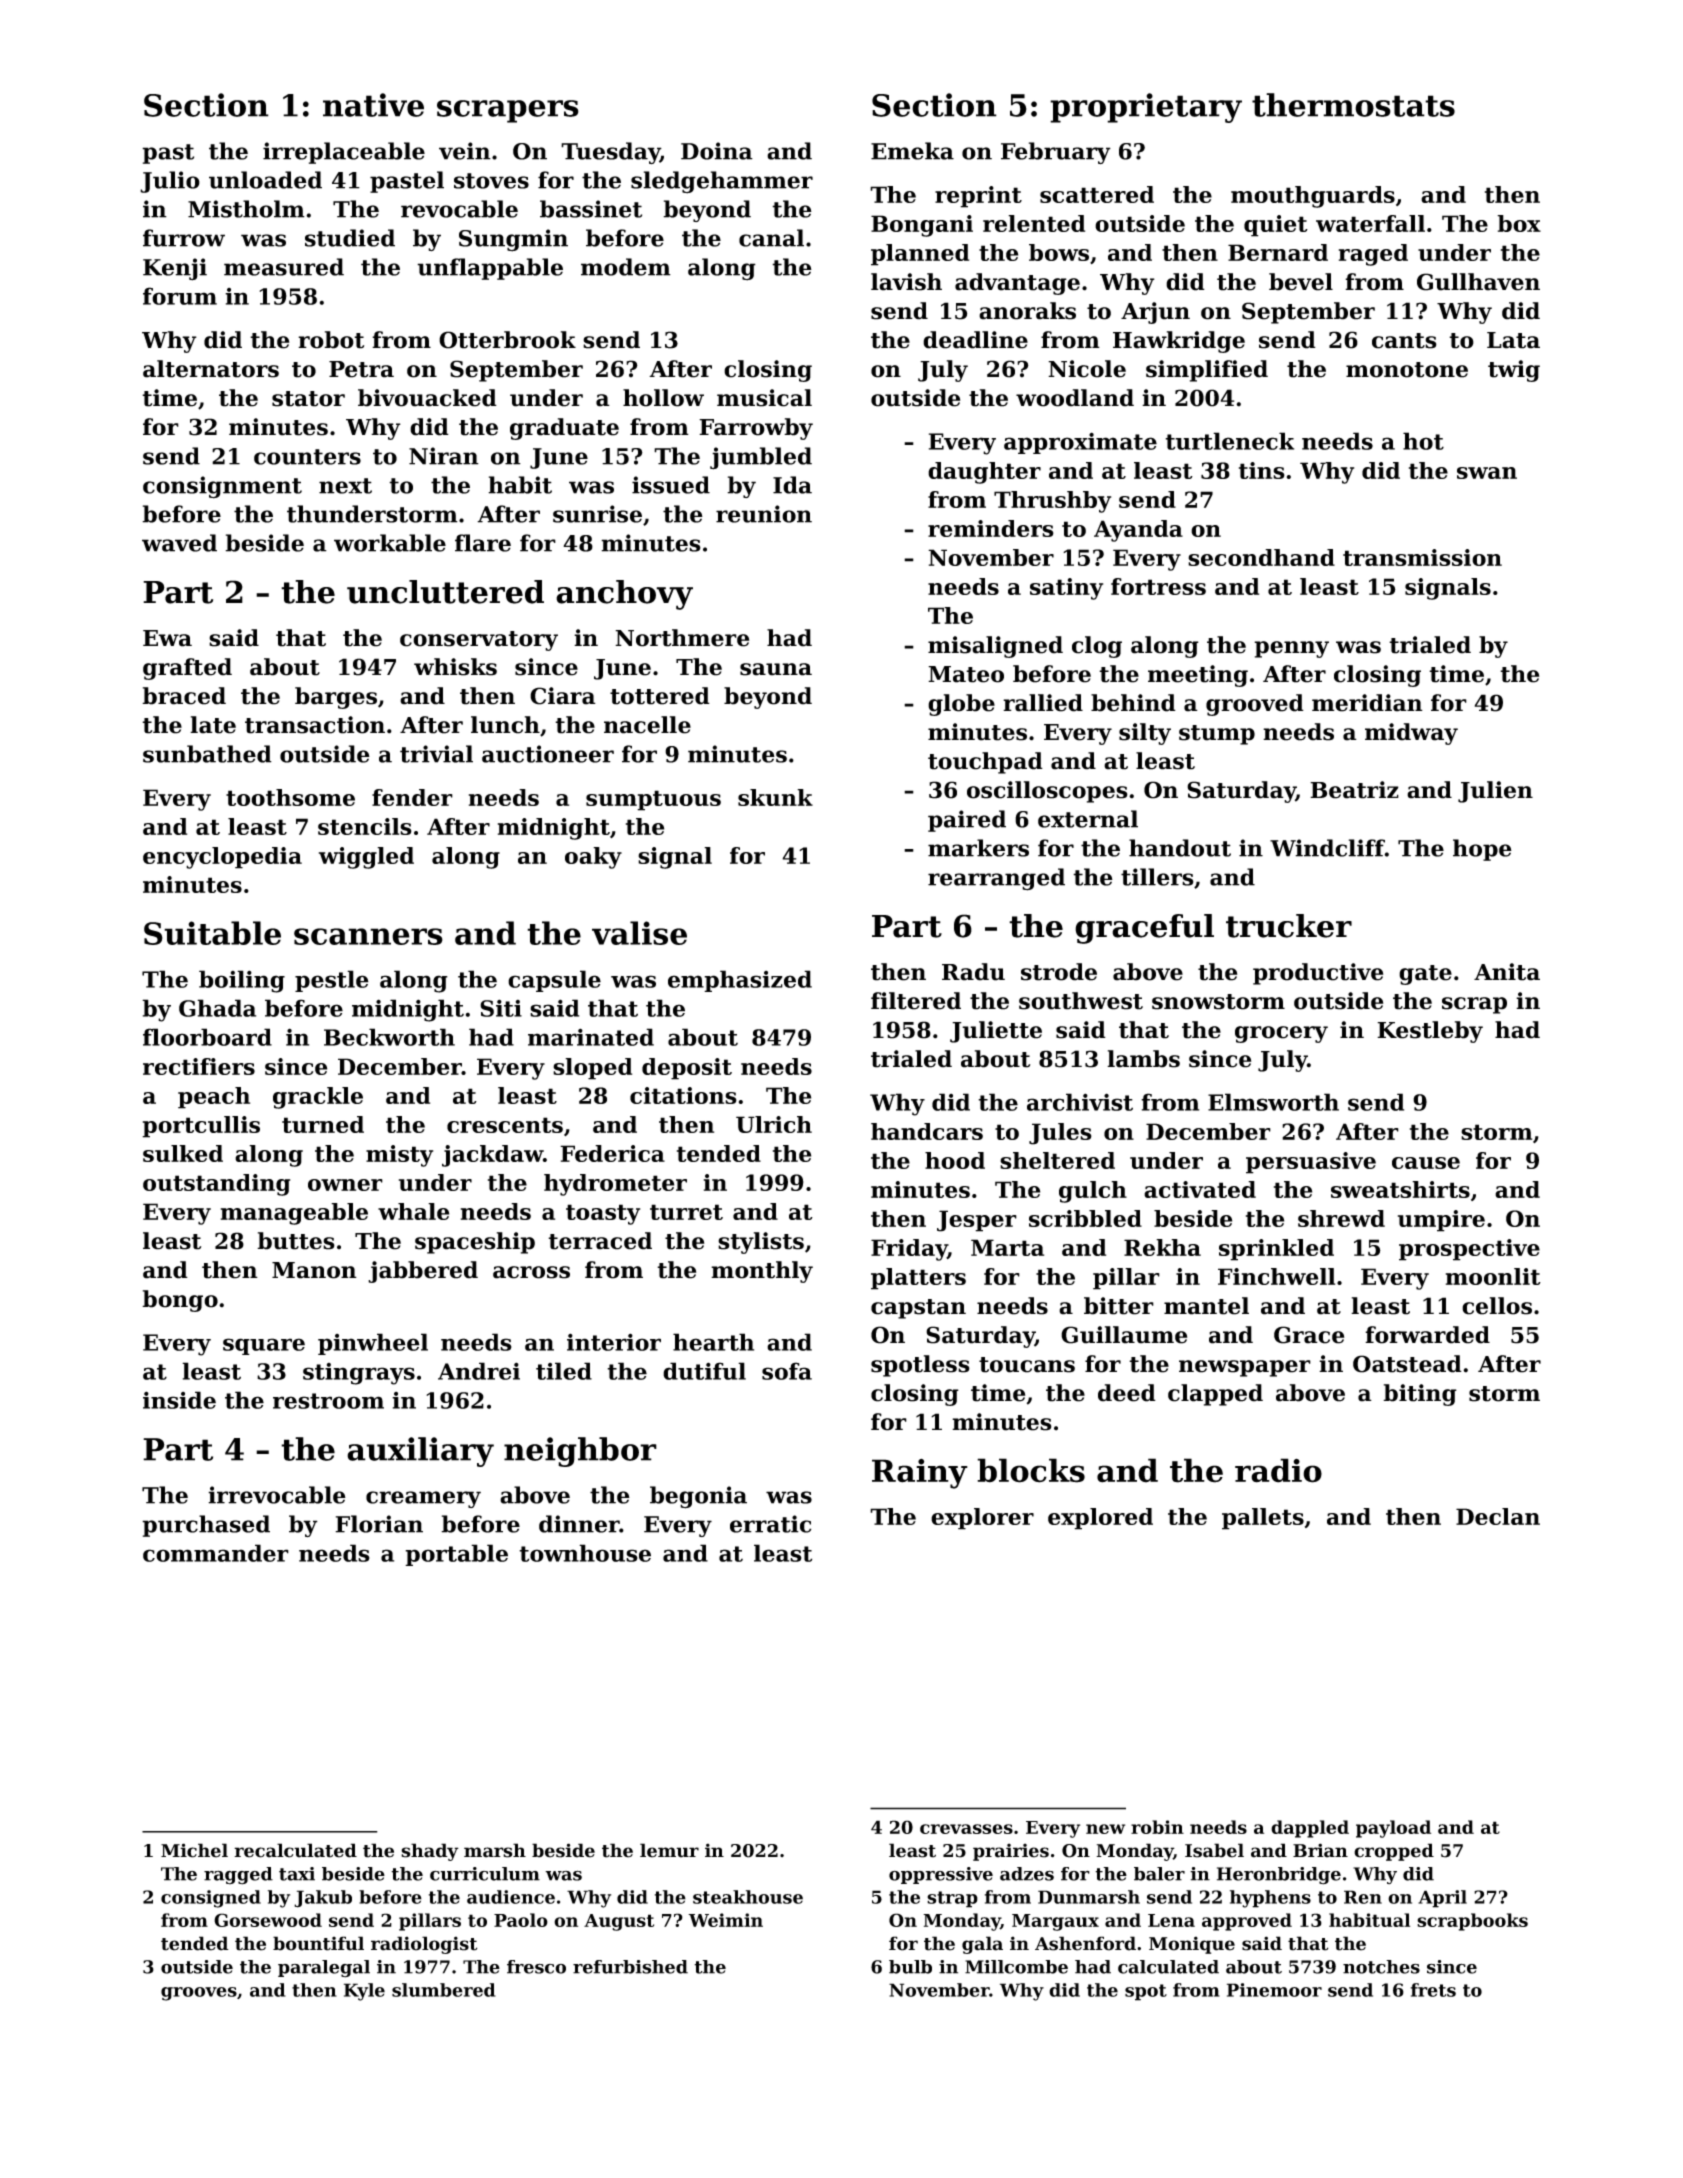  I want to click on mantel, so click(1206, 1306).
